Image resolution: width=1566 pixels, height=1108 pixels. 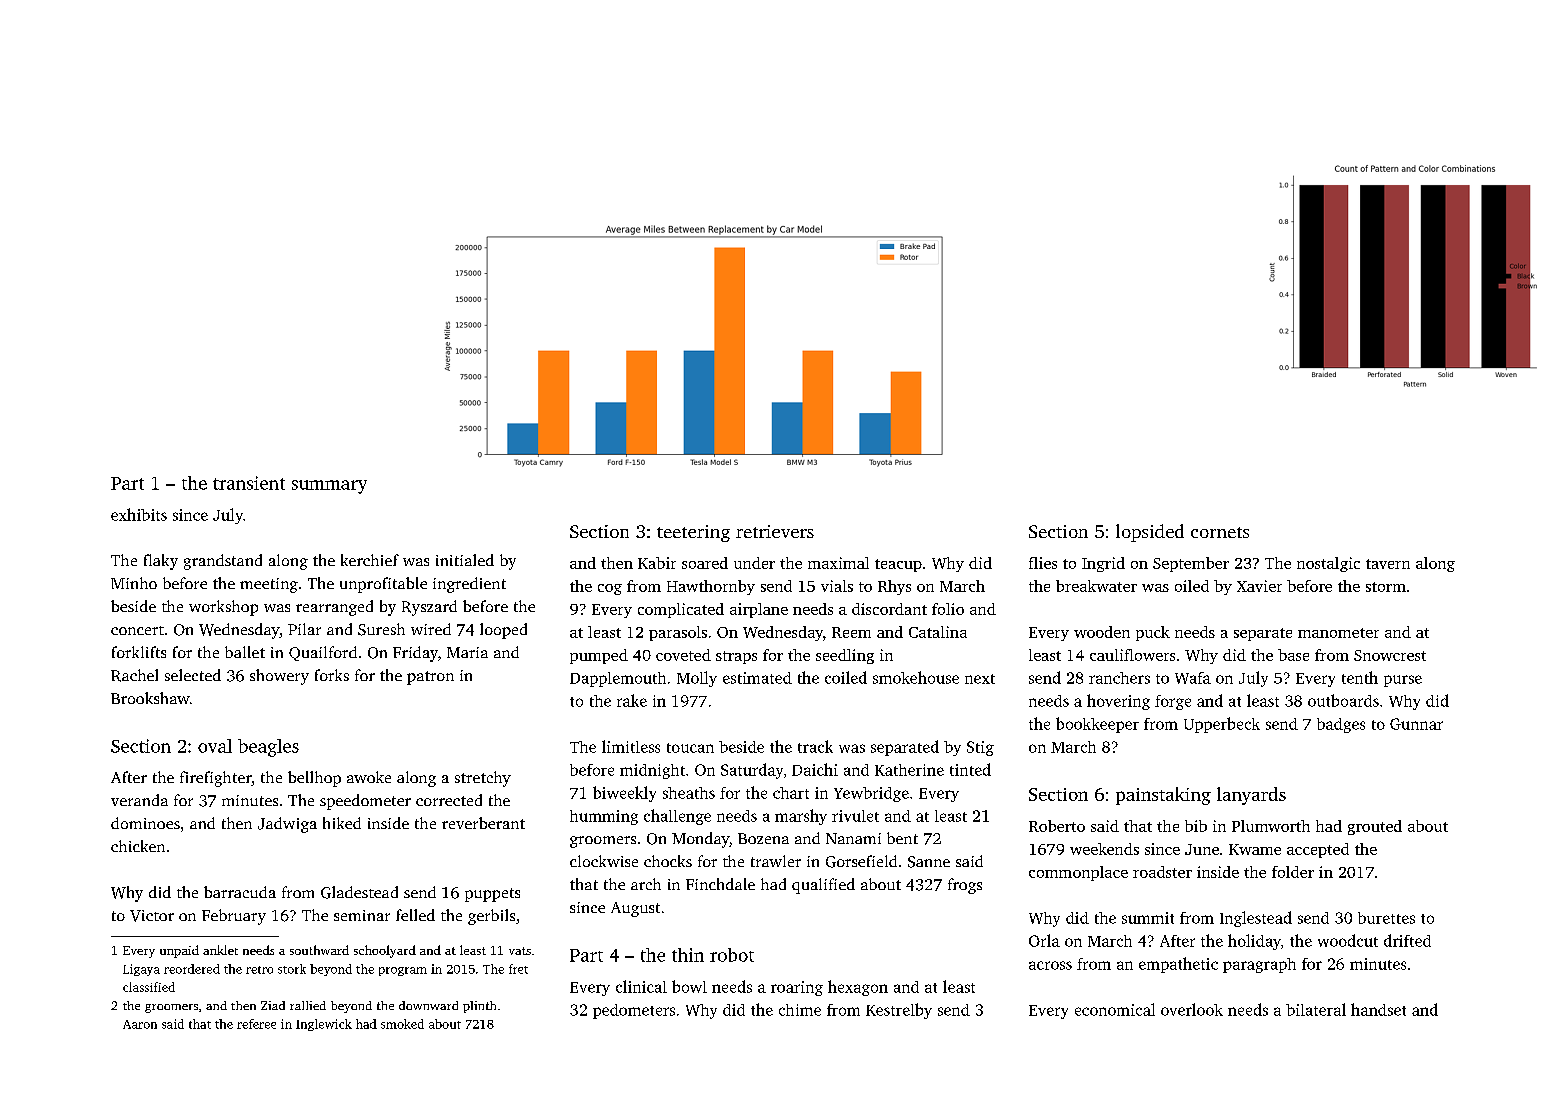 I want to click on Brookshaw, so click(x=150, y=698).
